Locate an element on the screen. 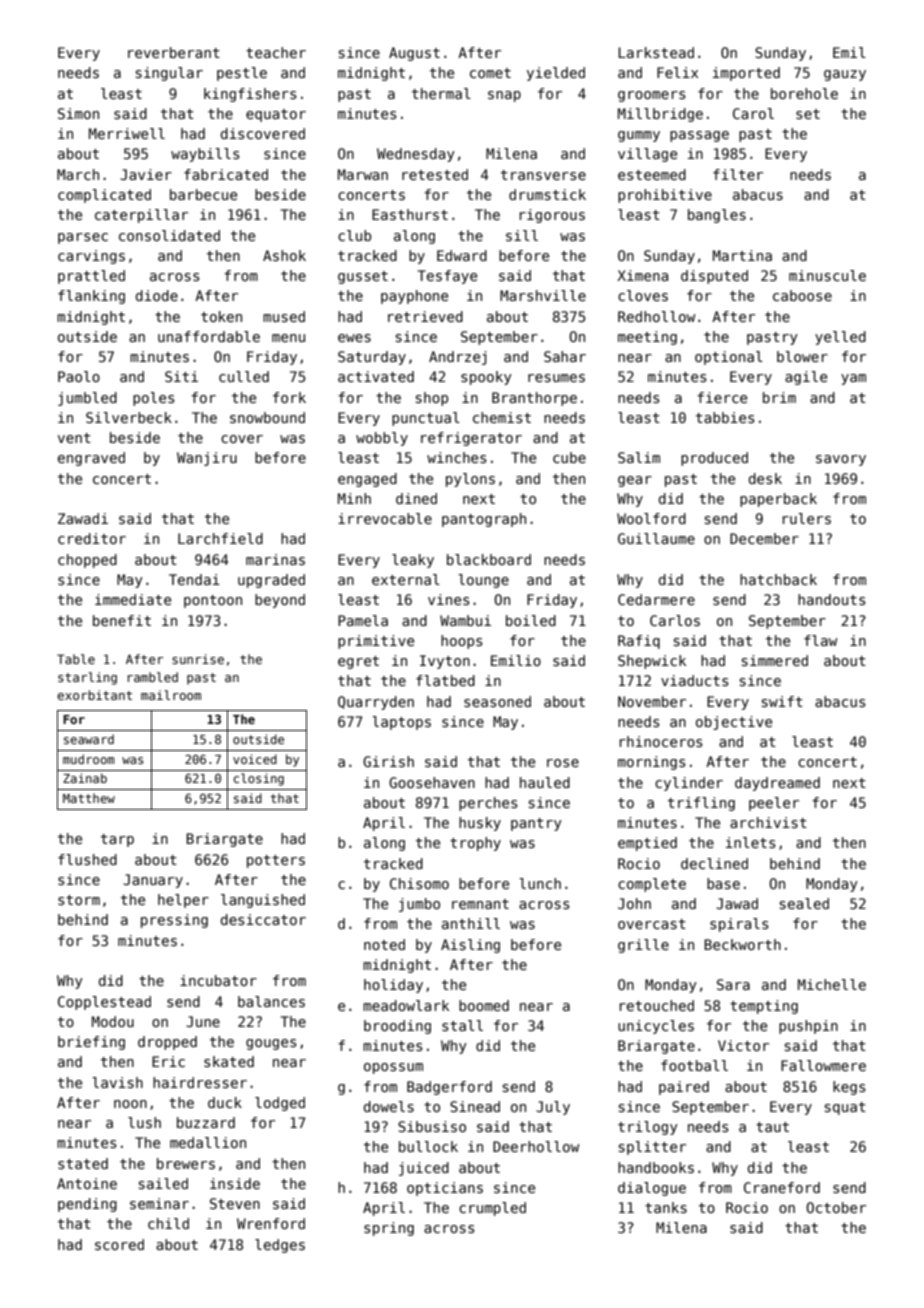  carvings is located at coordinates (91, 257).
